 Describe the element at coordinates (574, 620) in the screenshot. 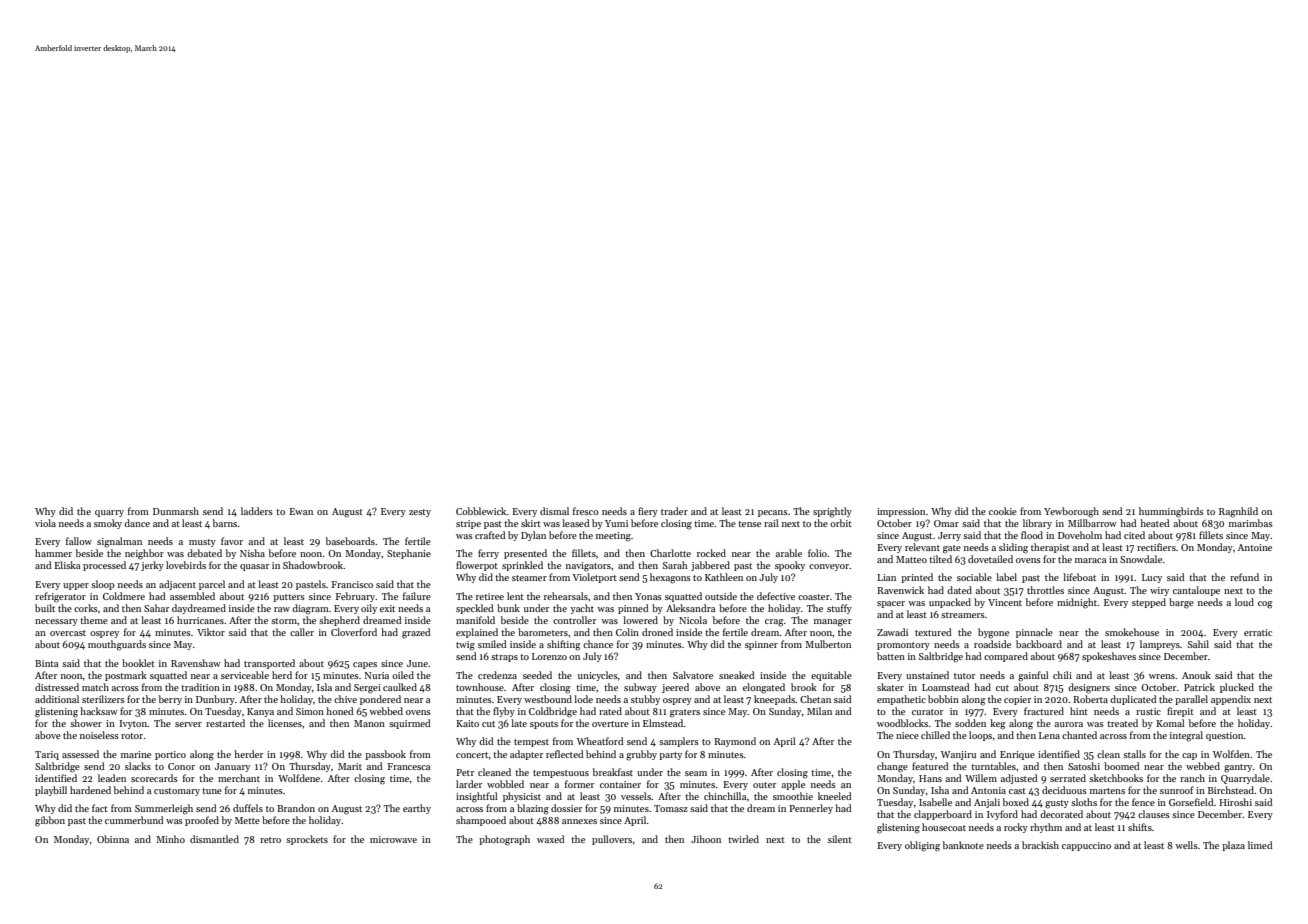

I see `controller` at that location.
